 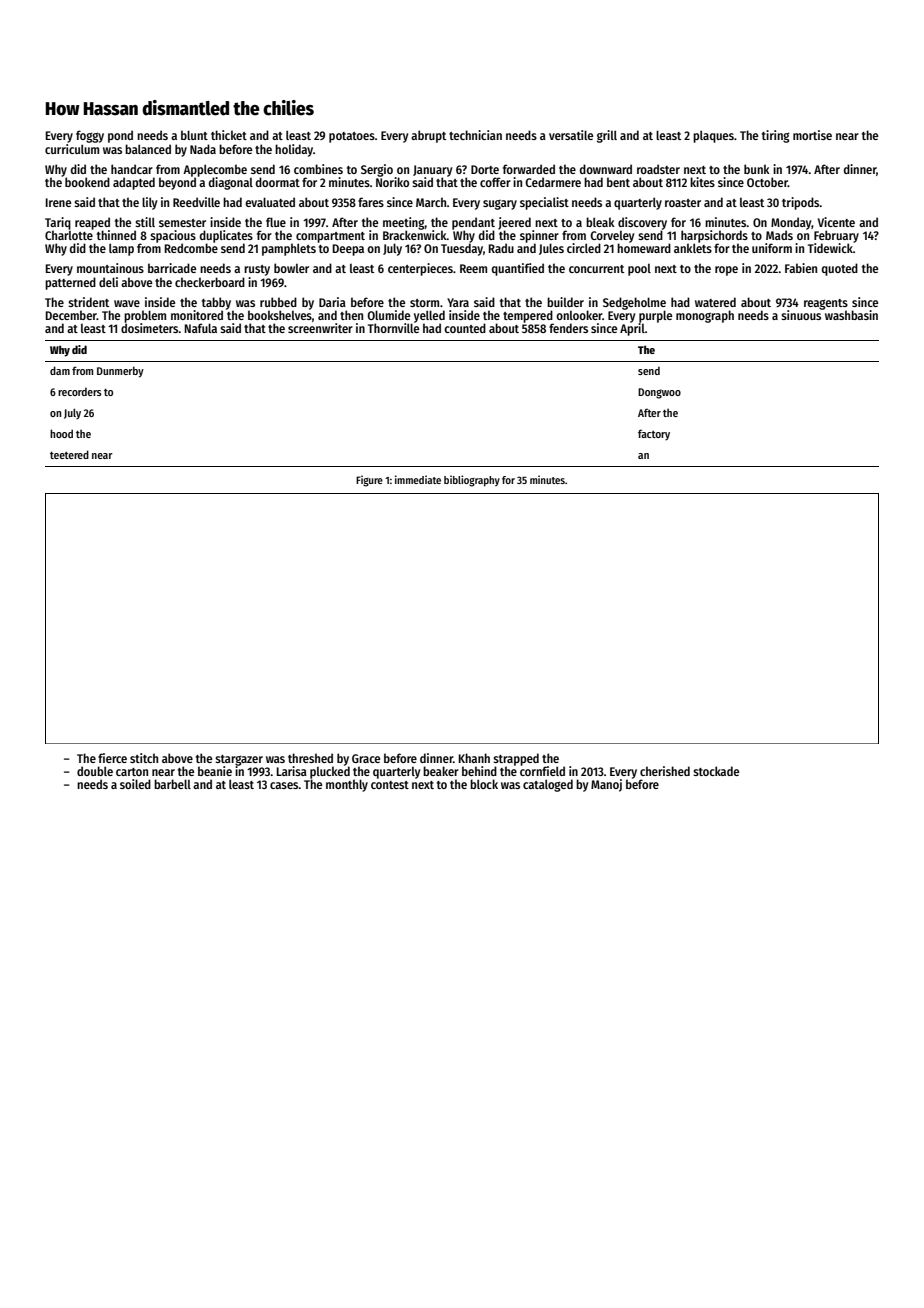 What do you see at coordinates (830, 248) in the screenshot?
I see `Tidewick` at bounding box center [830, 248].
